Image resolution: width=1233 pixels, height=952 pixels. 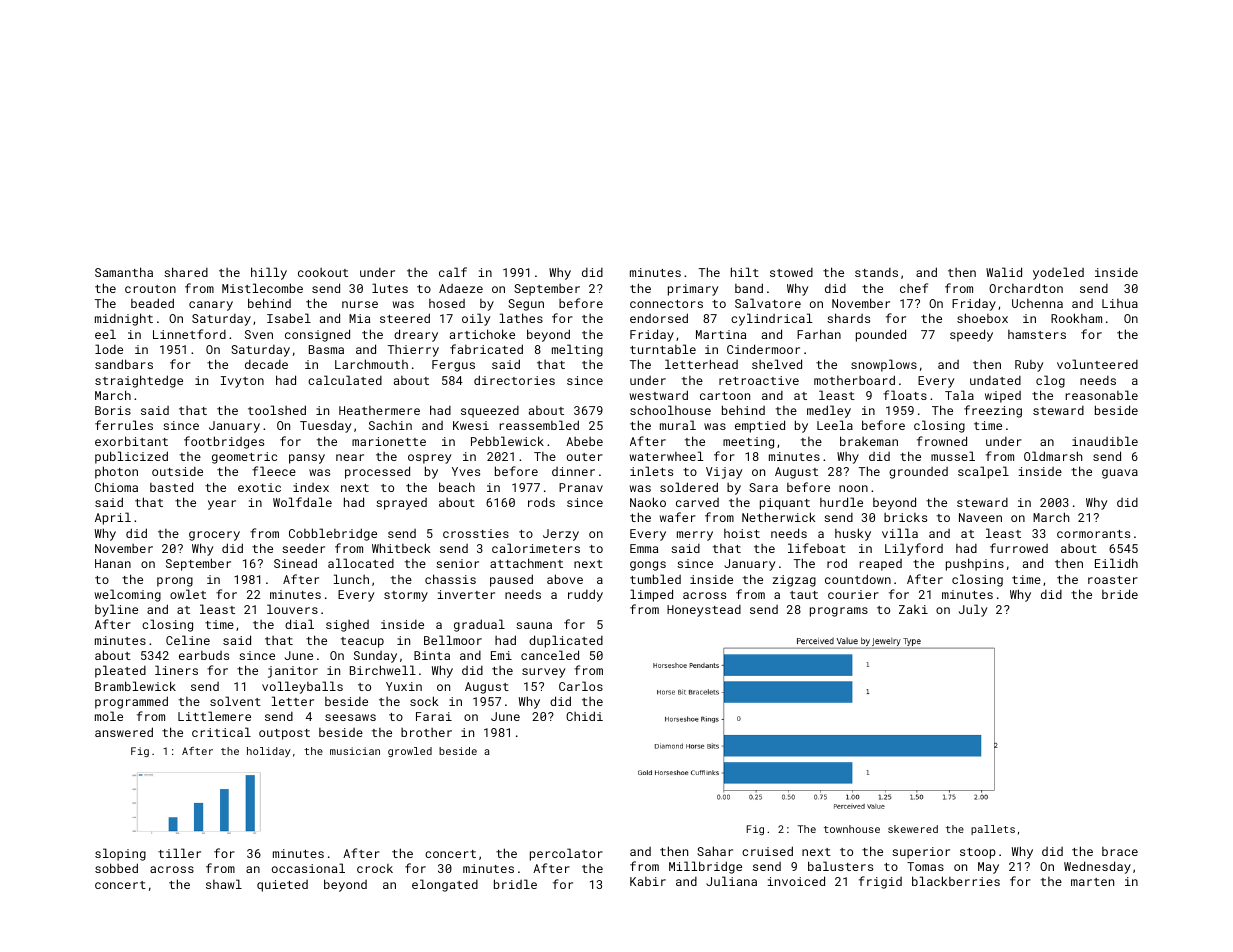 What do you see at coordinates (585, 595) in the page?
I see `ruddy` at bounding box center [585, 595].
